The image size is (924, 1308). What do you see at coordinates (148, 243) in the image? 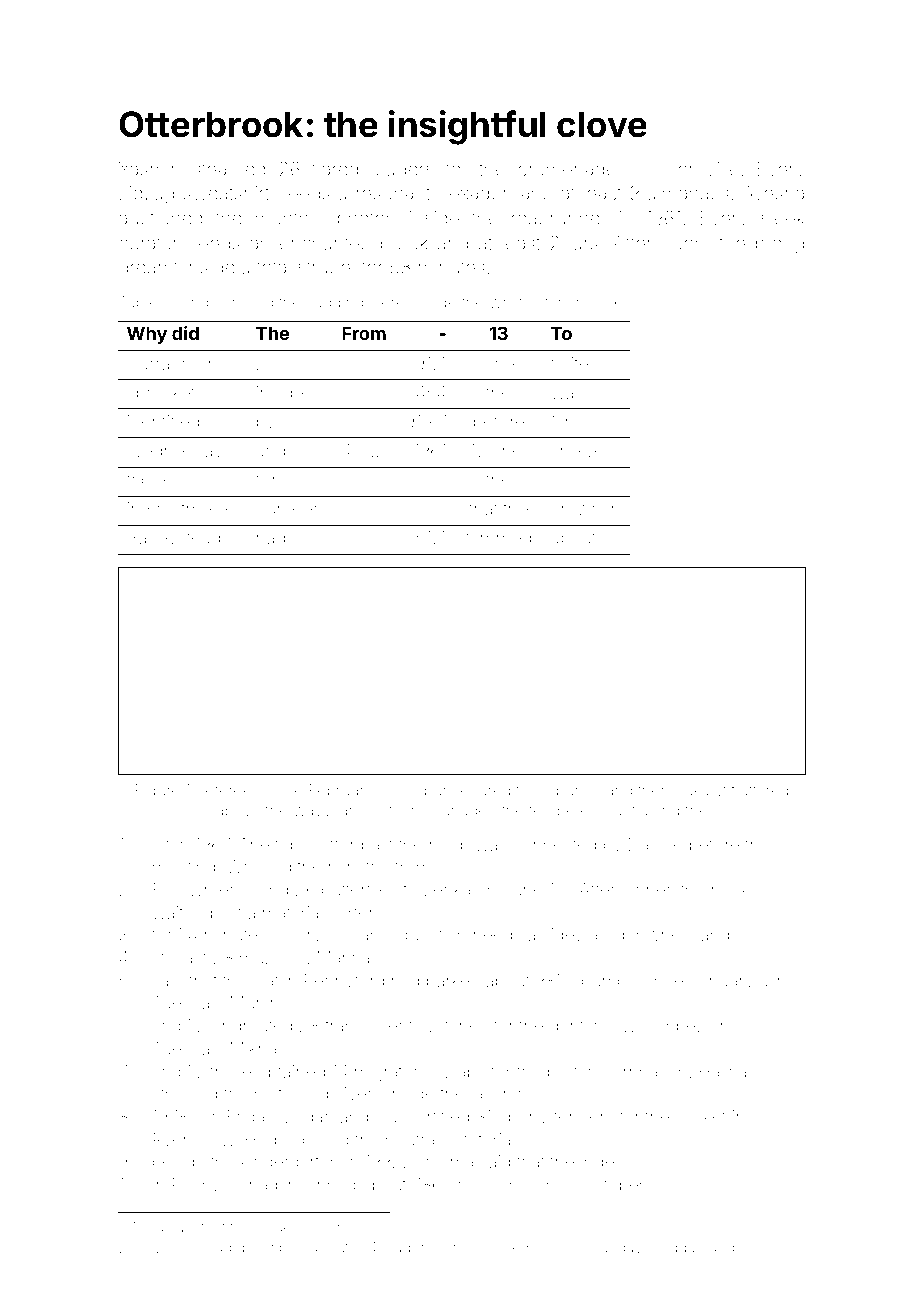
I see `curator` at bounding box center [148, 243].
